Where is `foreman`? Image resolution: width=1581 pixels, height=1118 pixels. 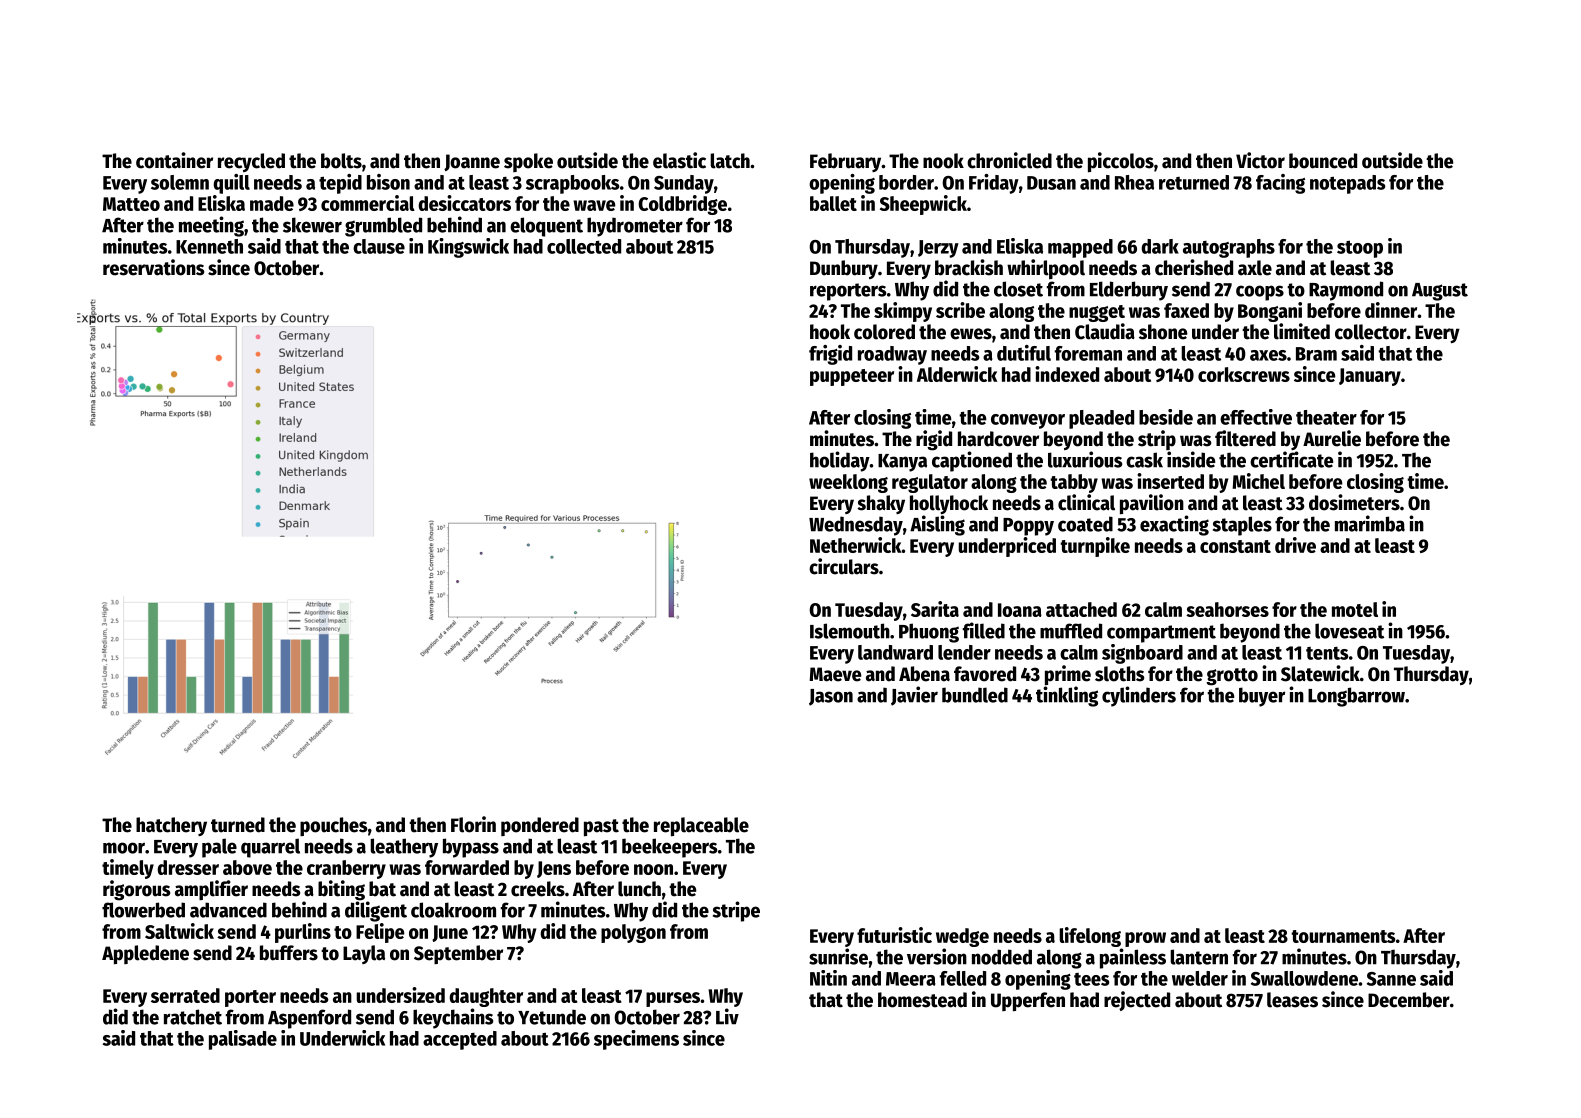
foreman is located at coordinates (1088, 353).
